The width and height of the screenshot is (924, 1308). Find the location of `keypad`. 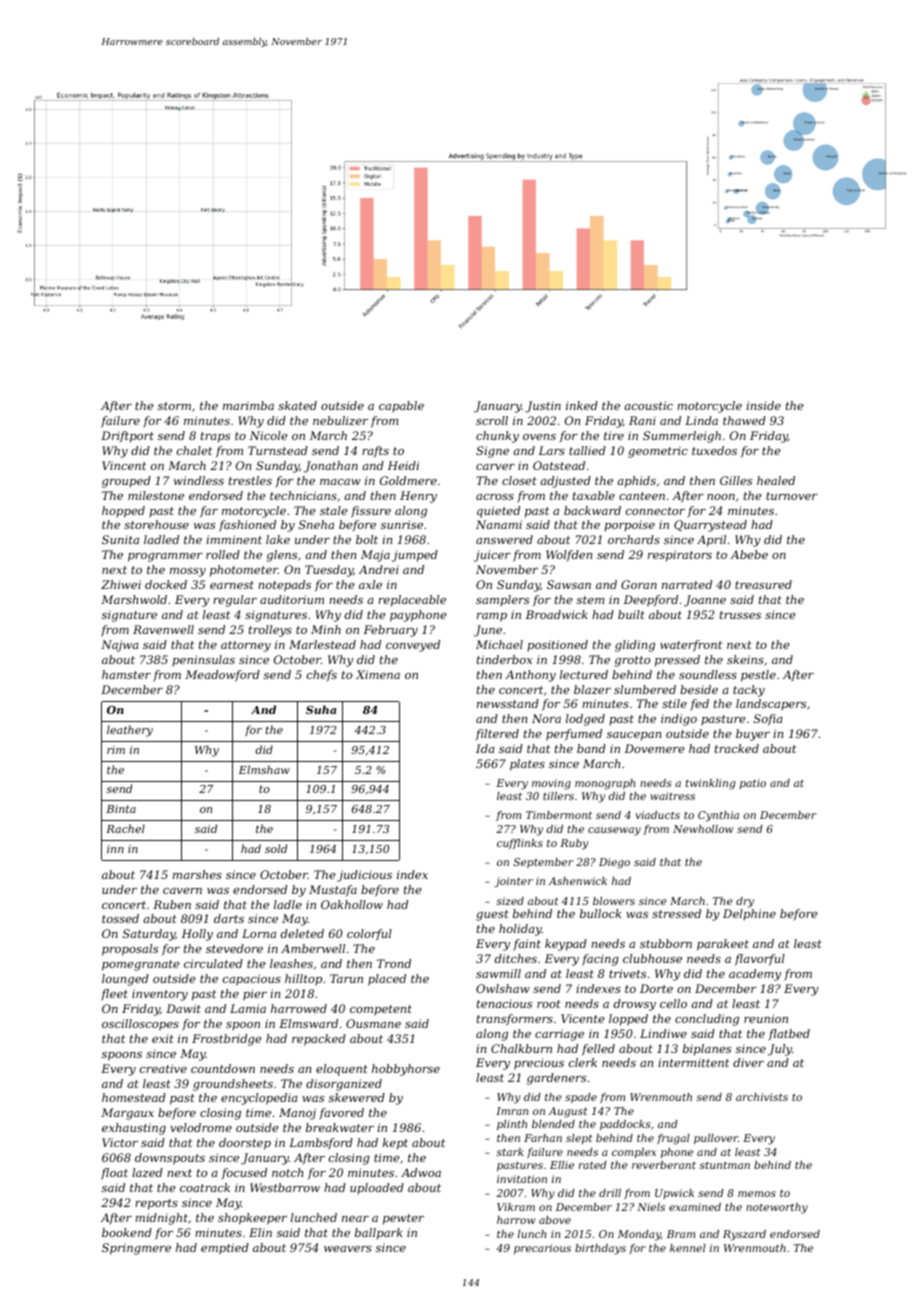

keypad is located at coordinates (566, 945).
